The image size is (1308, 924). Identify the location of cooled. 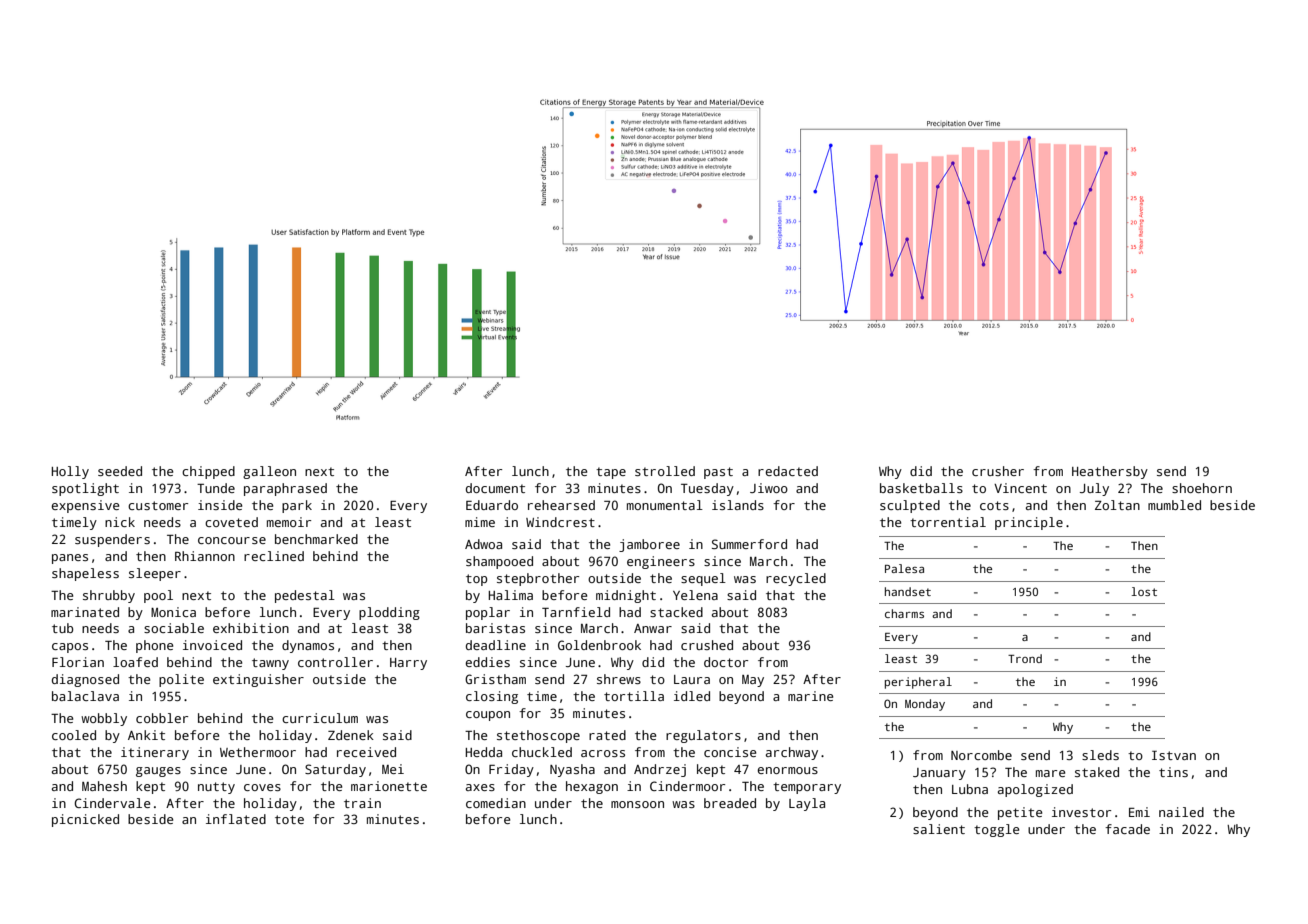
(74, 735).
